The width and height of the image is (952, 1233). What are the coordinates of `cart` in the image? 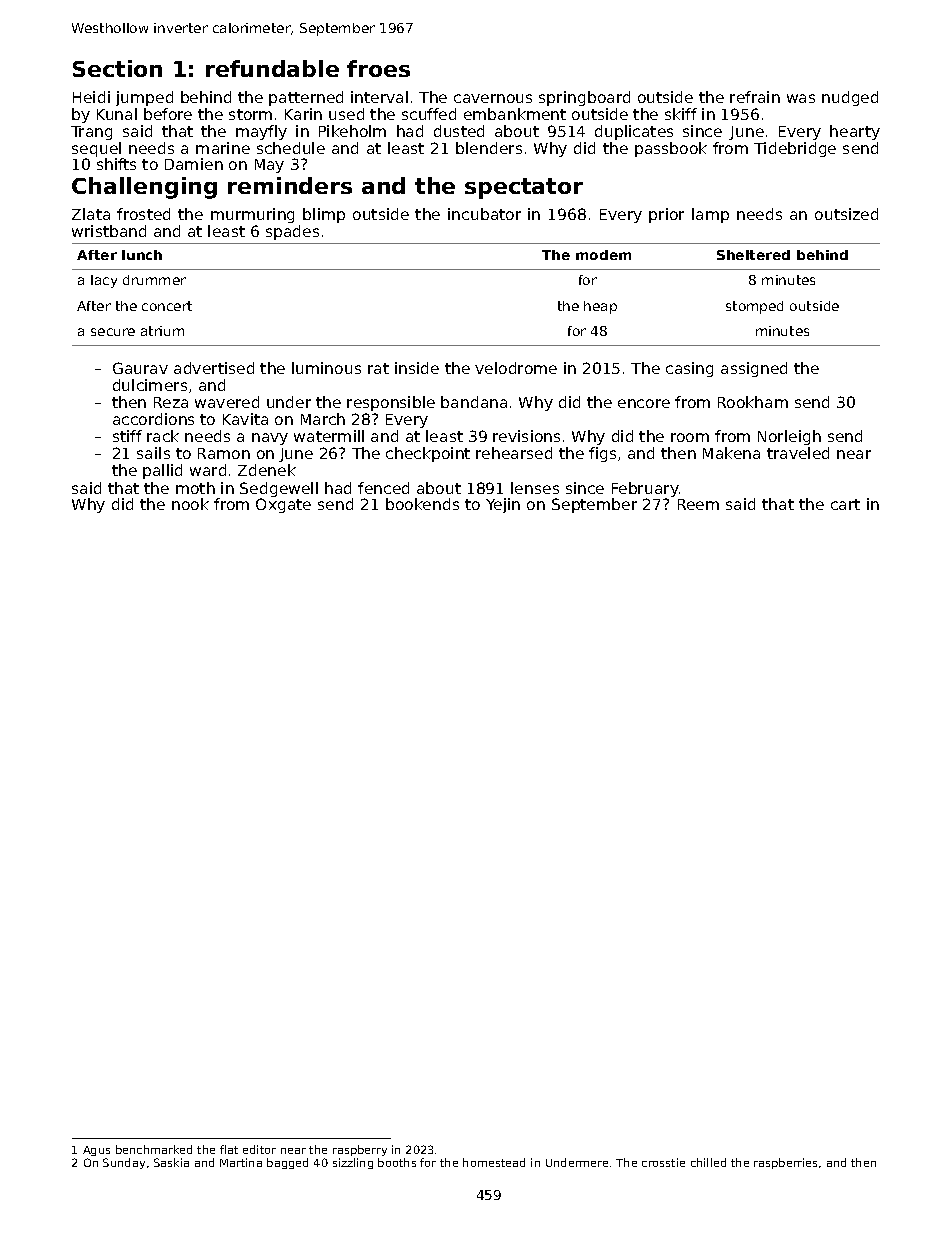 It's located at (845, 504).
